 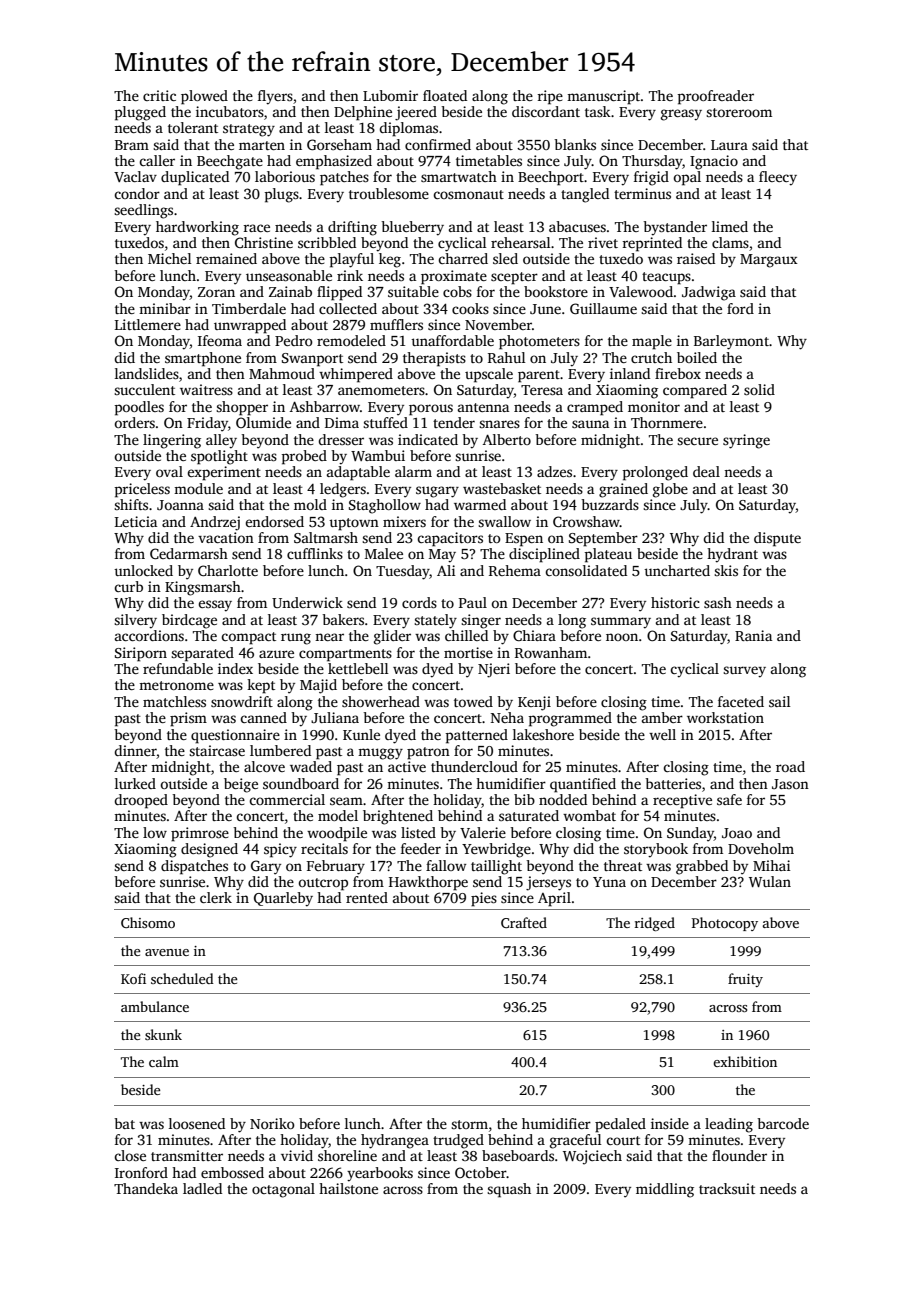 What do you see at coordinates (753, 635) in the page?
I see `Rania` at bounding box center [753, 635].
